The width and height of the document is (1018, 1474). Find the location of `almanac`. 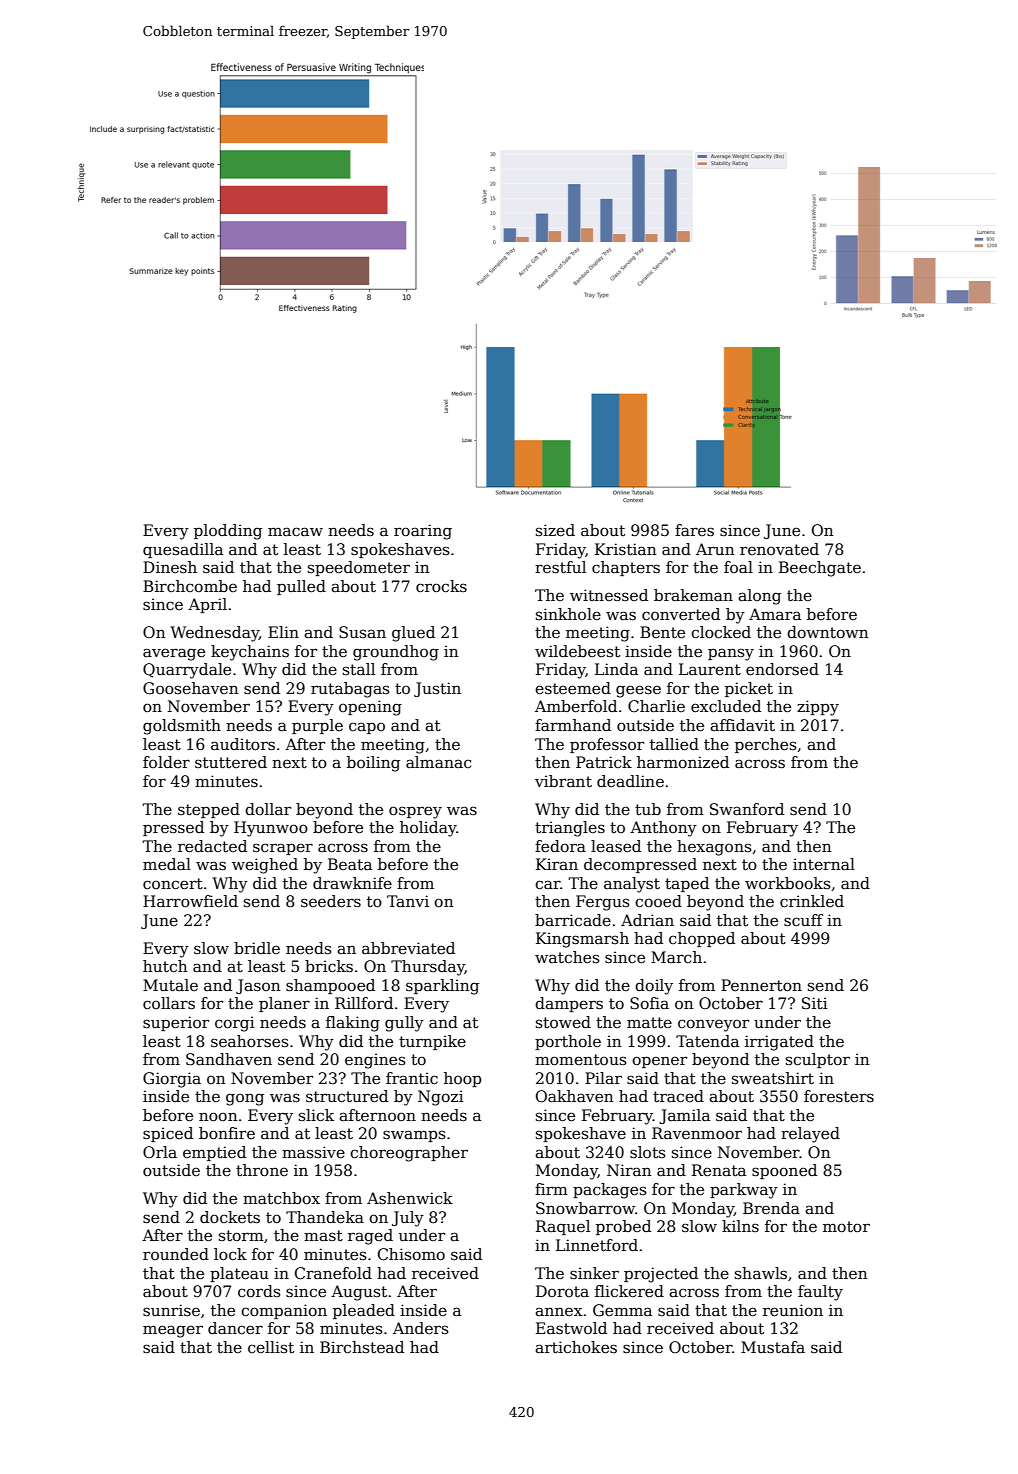

almanac is located at coordinates (438, 762).
